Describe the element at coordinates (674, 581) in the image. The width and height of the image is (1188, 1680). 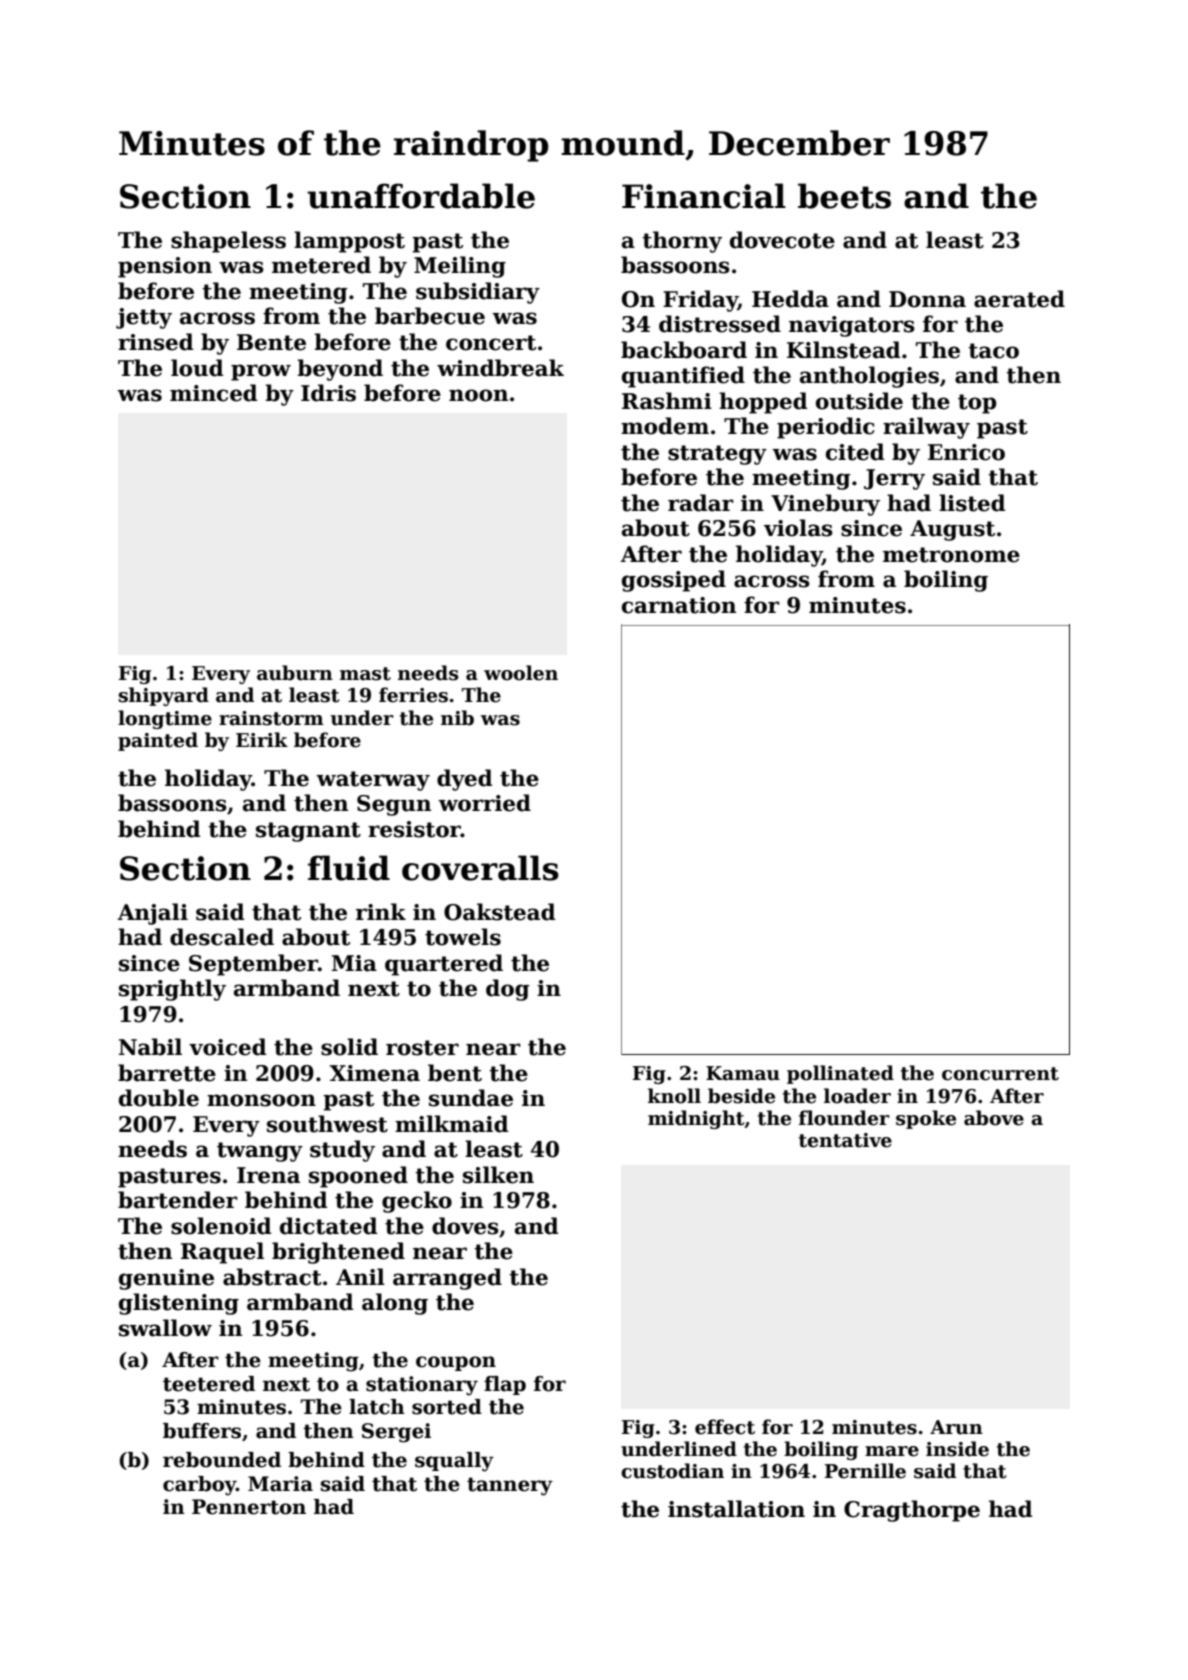
I see `gossiped` at that location.
